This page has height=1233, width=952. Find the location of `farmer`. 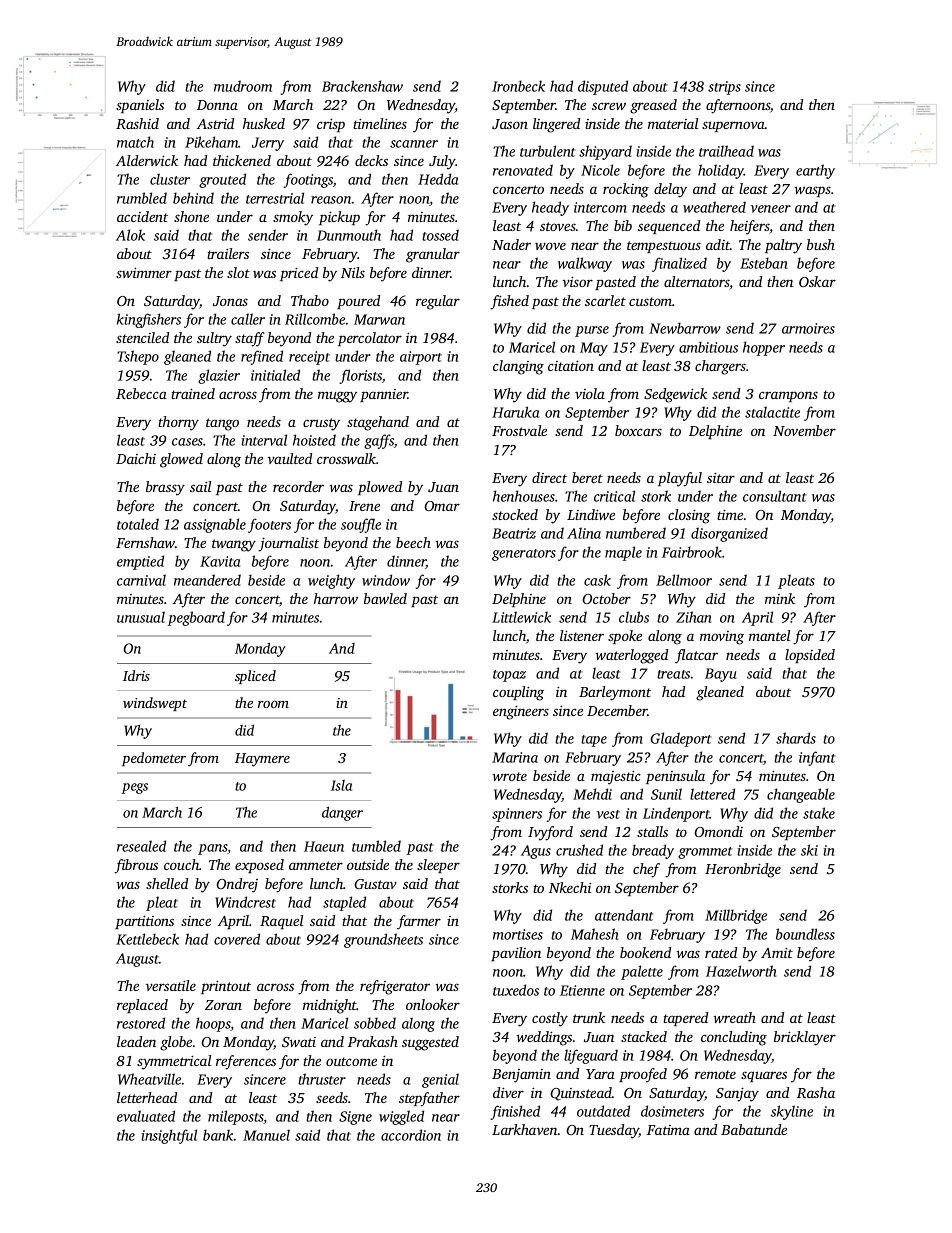

farmer is located at coordinates (419, 922).
